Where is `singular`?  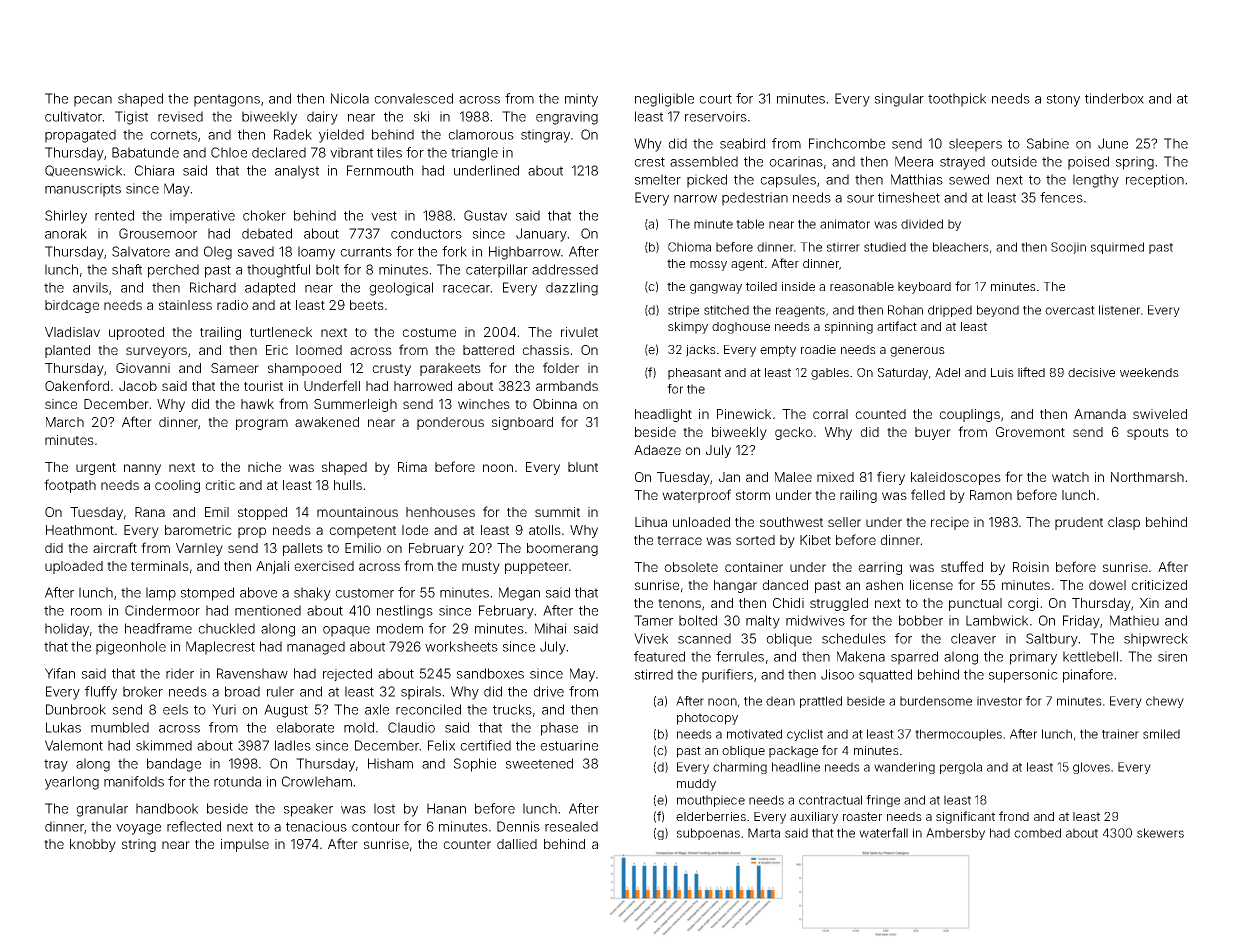 singular is located at coordinates (899, 100).
